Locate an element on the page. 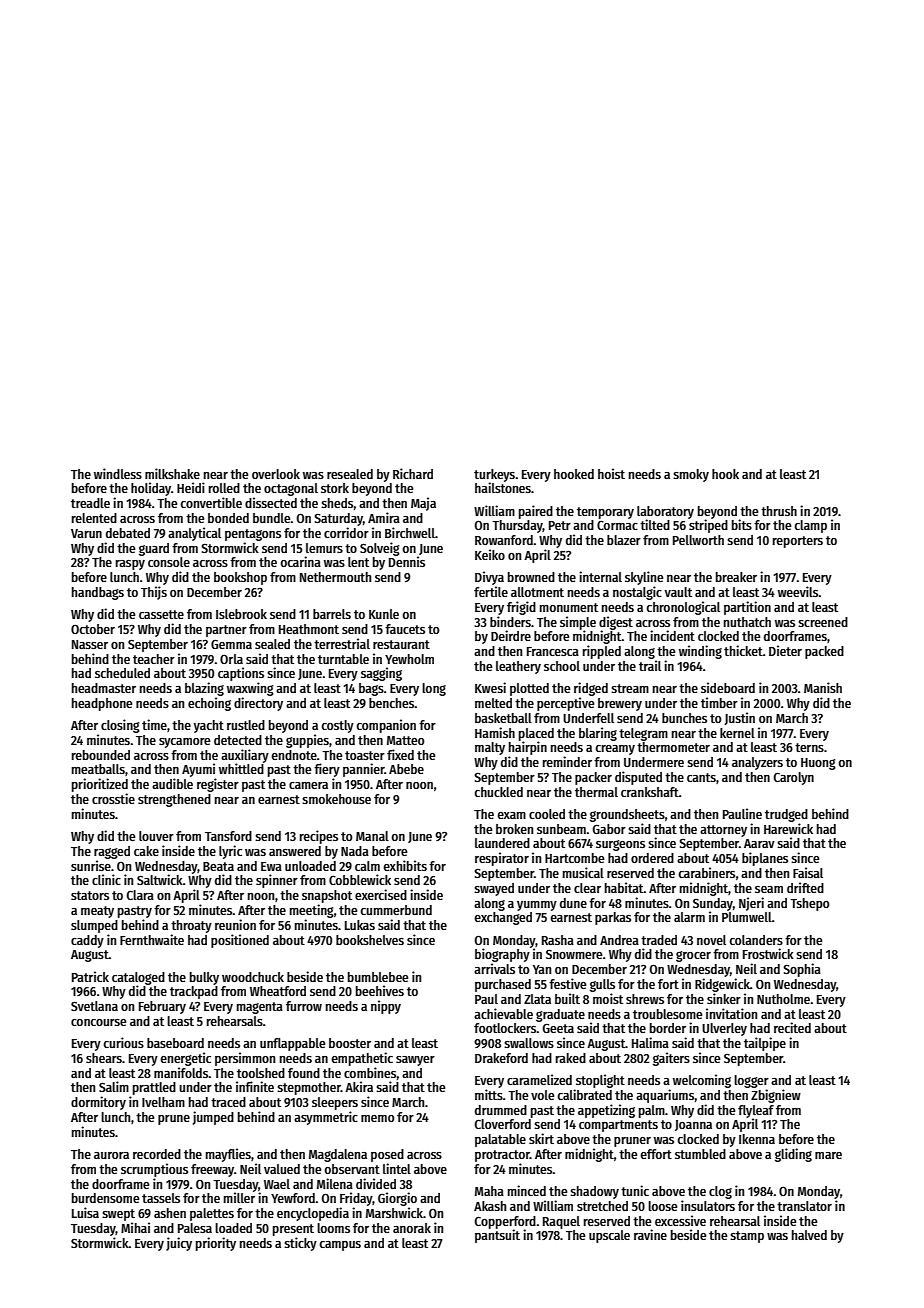 The height and width of the image is (1308, 924). smoky is located at coordinates (691, 475).
